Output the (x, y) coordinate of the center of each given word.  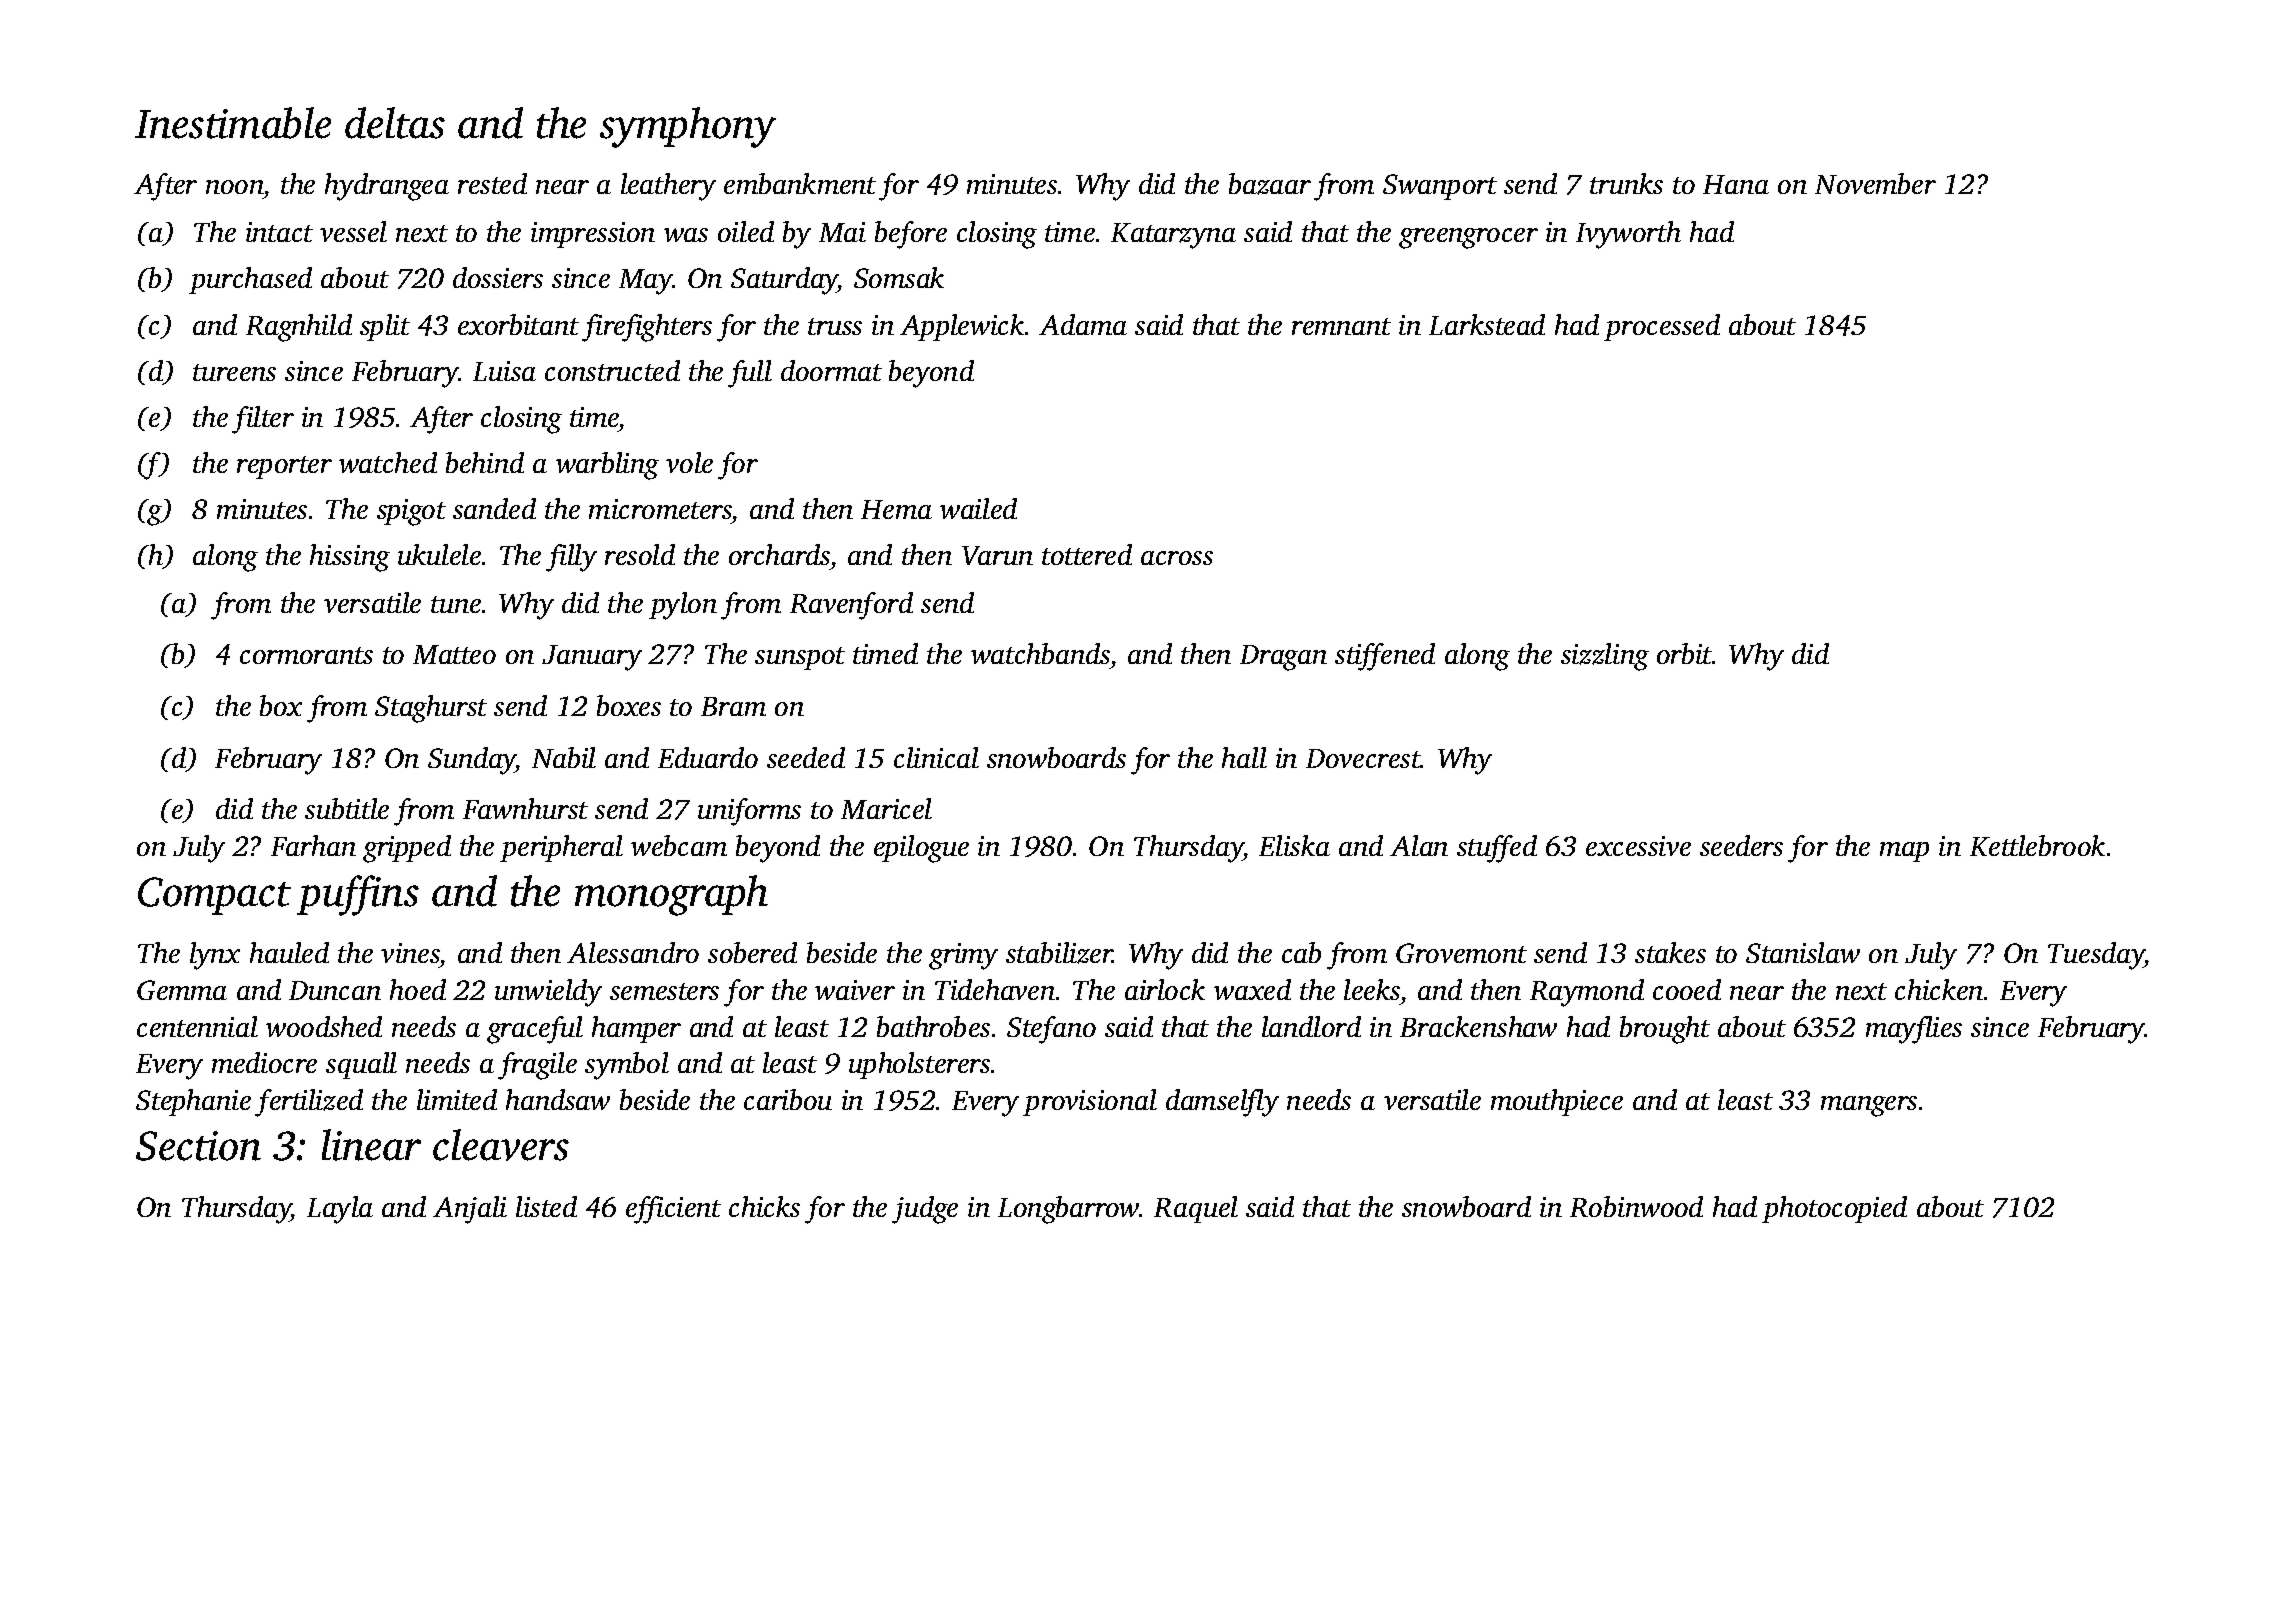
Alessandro (633, 952)
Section (198, 1146)
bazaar (1270, 184)
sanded (494, 508)
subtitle (347, 808)
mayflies (1914, 1030)
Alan (1419, 845)
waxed (1252, 989)
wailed (978, 508)
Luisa (504, 371)
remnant (1341, 326)
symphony (688, 127)
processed (1662, 327)
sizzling (1605, 657)
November (1875, 183)
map (1904, 852)
